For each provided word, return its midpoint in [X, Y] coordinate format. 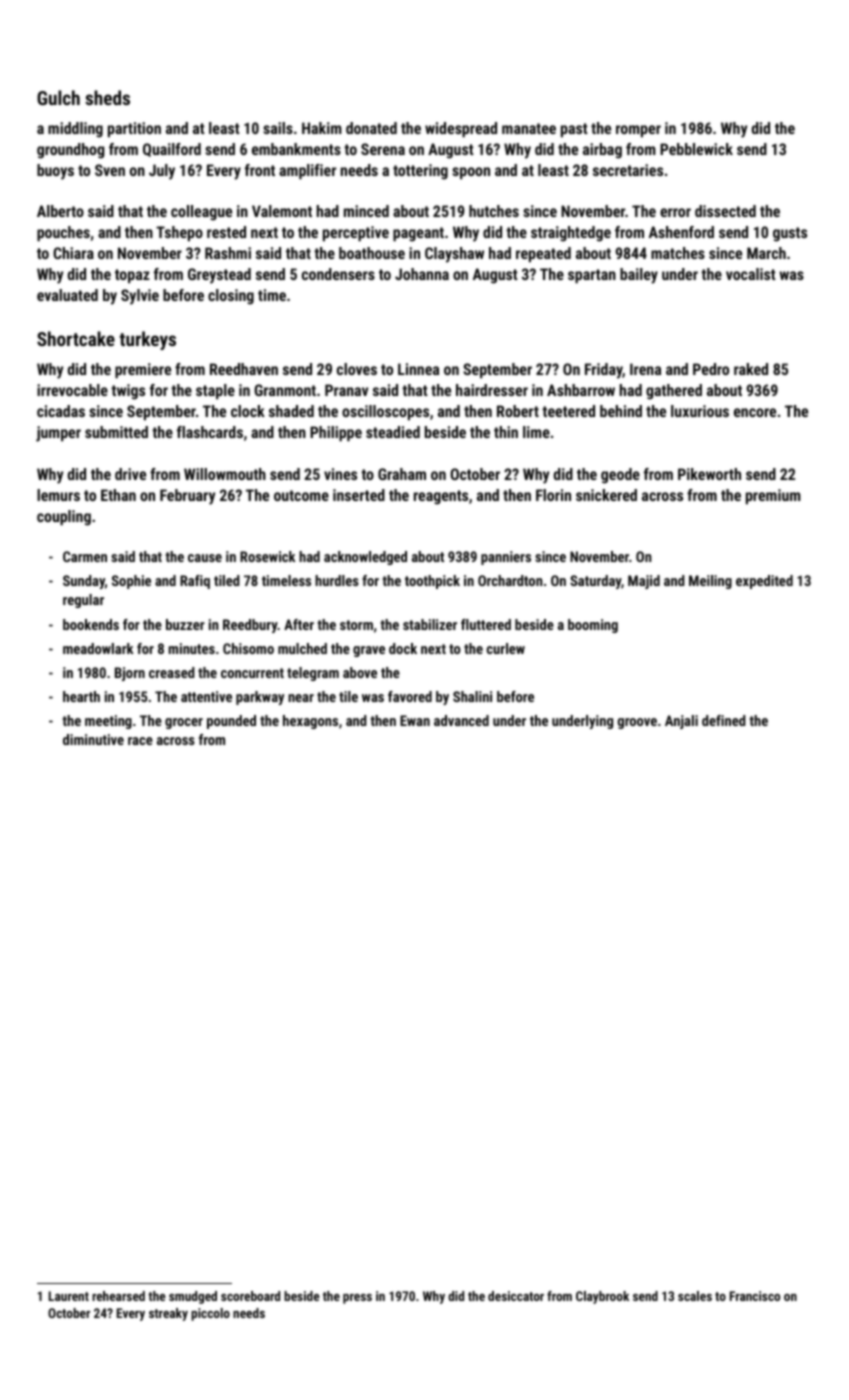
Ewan [415, 720]
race [140, 741]
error [675, 212]
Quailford [172, 150]
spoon [471, 173]
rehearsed [118, 1296]
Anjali [681, 722]
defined [724, 720]
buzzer [185, 624]
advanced [461, 720]
